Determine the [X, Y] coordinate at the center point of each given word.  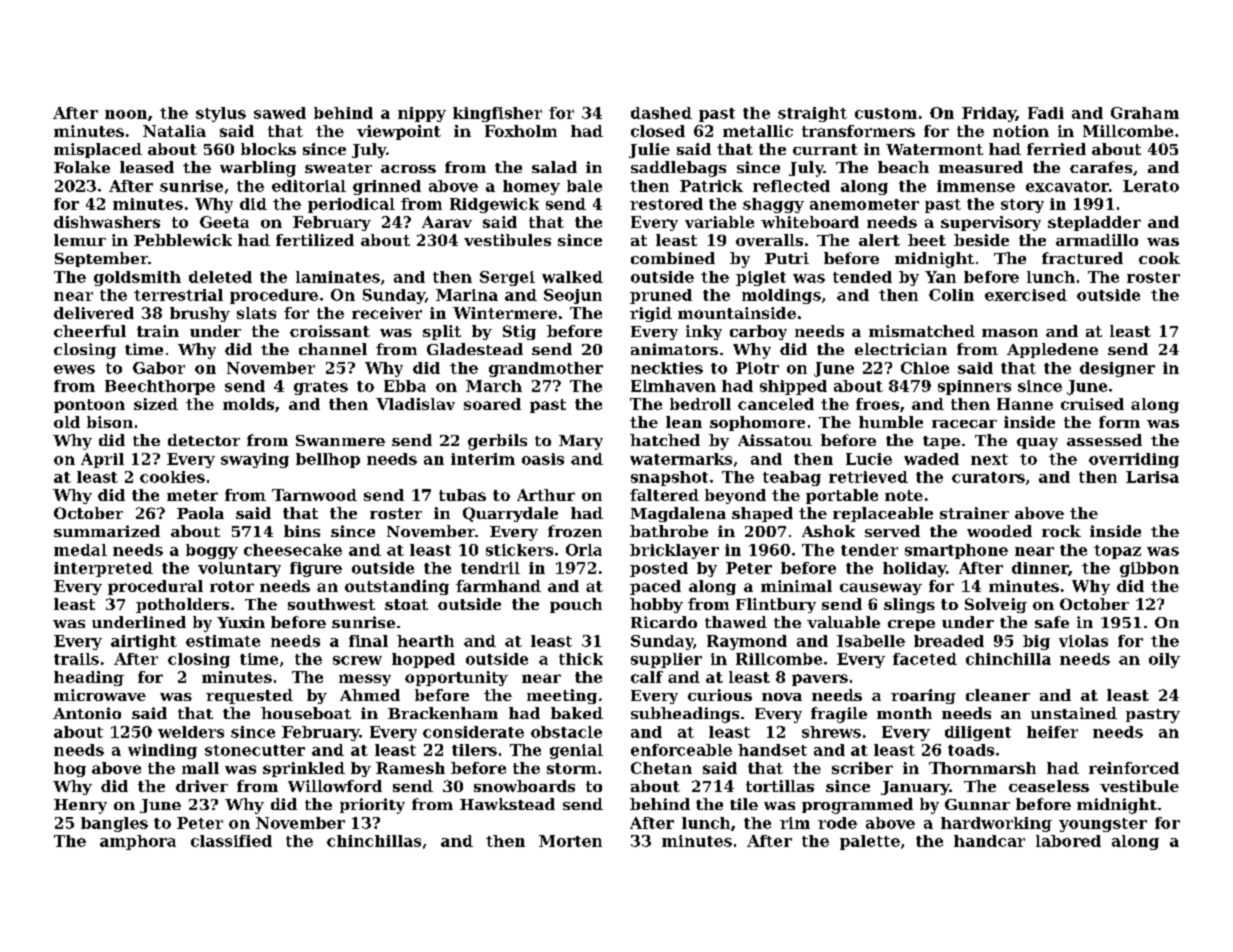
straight [812, 114]
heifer [1052, 732]
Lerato [1151, 186]
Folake [82, 167]
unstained [1074, 713]
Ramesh [410, 768]
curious [720, 695]
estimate [223, 641]
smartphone [956, 551]
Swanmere [340, 440]
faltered [664, 495]
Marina [467, 295]
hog [70, 769]
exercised [1026, 295]
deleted [220, 277]
